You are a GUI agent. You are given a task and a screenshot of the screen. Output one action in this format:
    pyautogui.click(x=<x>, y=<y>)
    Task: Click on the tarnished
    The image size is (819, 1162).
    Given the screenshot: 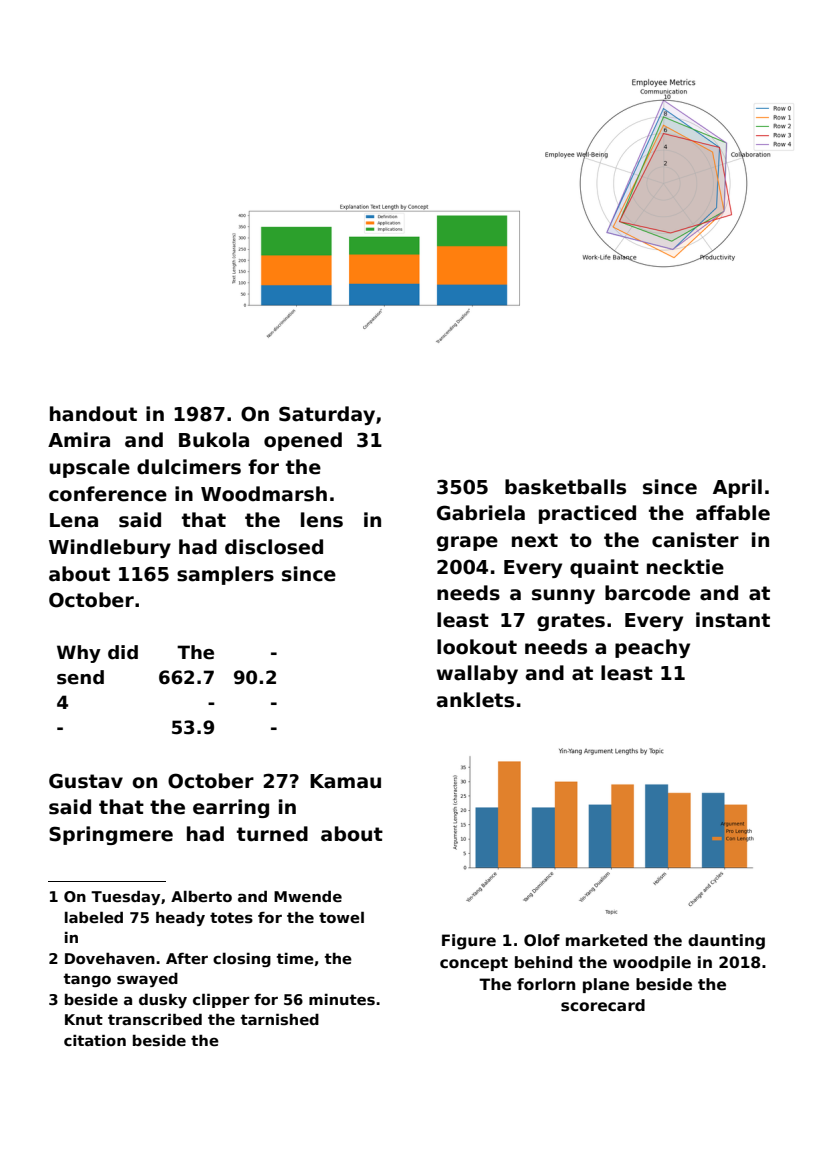 What is the action you would take?
    pyautogui.click(x=280, y=1019)
